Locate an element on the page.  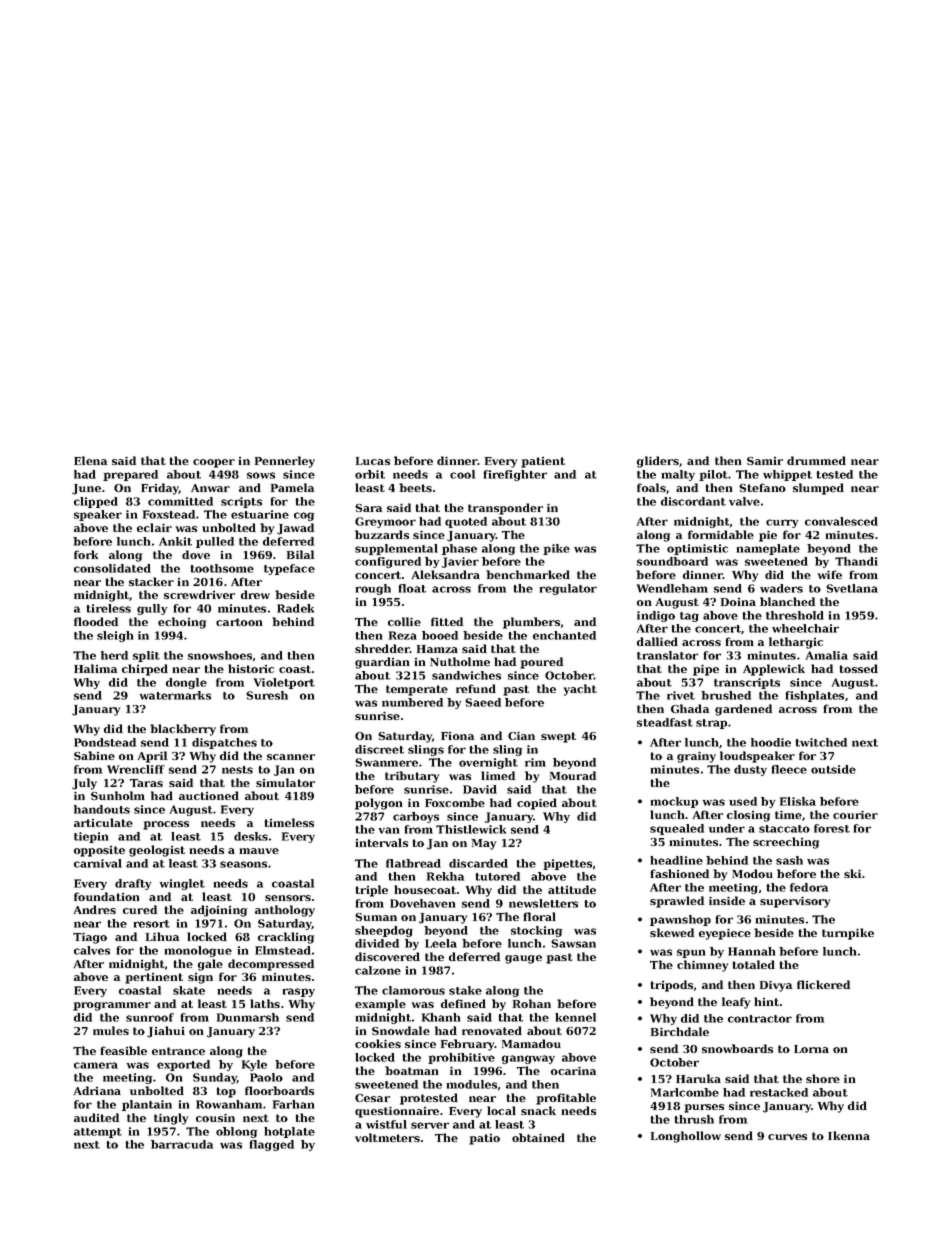
numbered is located at coordinates (412, 702).
